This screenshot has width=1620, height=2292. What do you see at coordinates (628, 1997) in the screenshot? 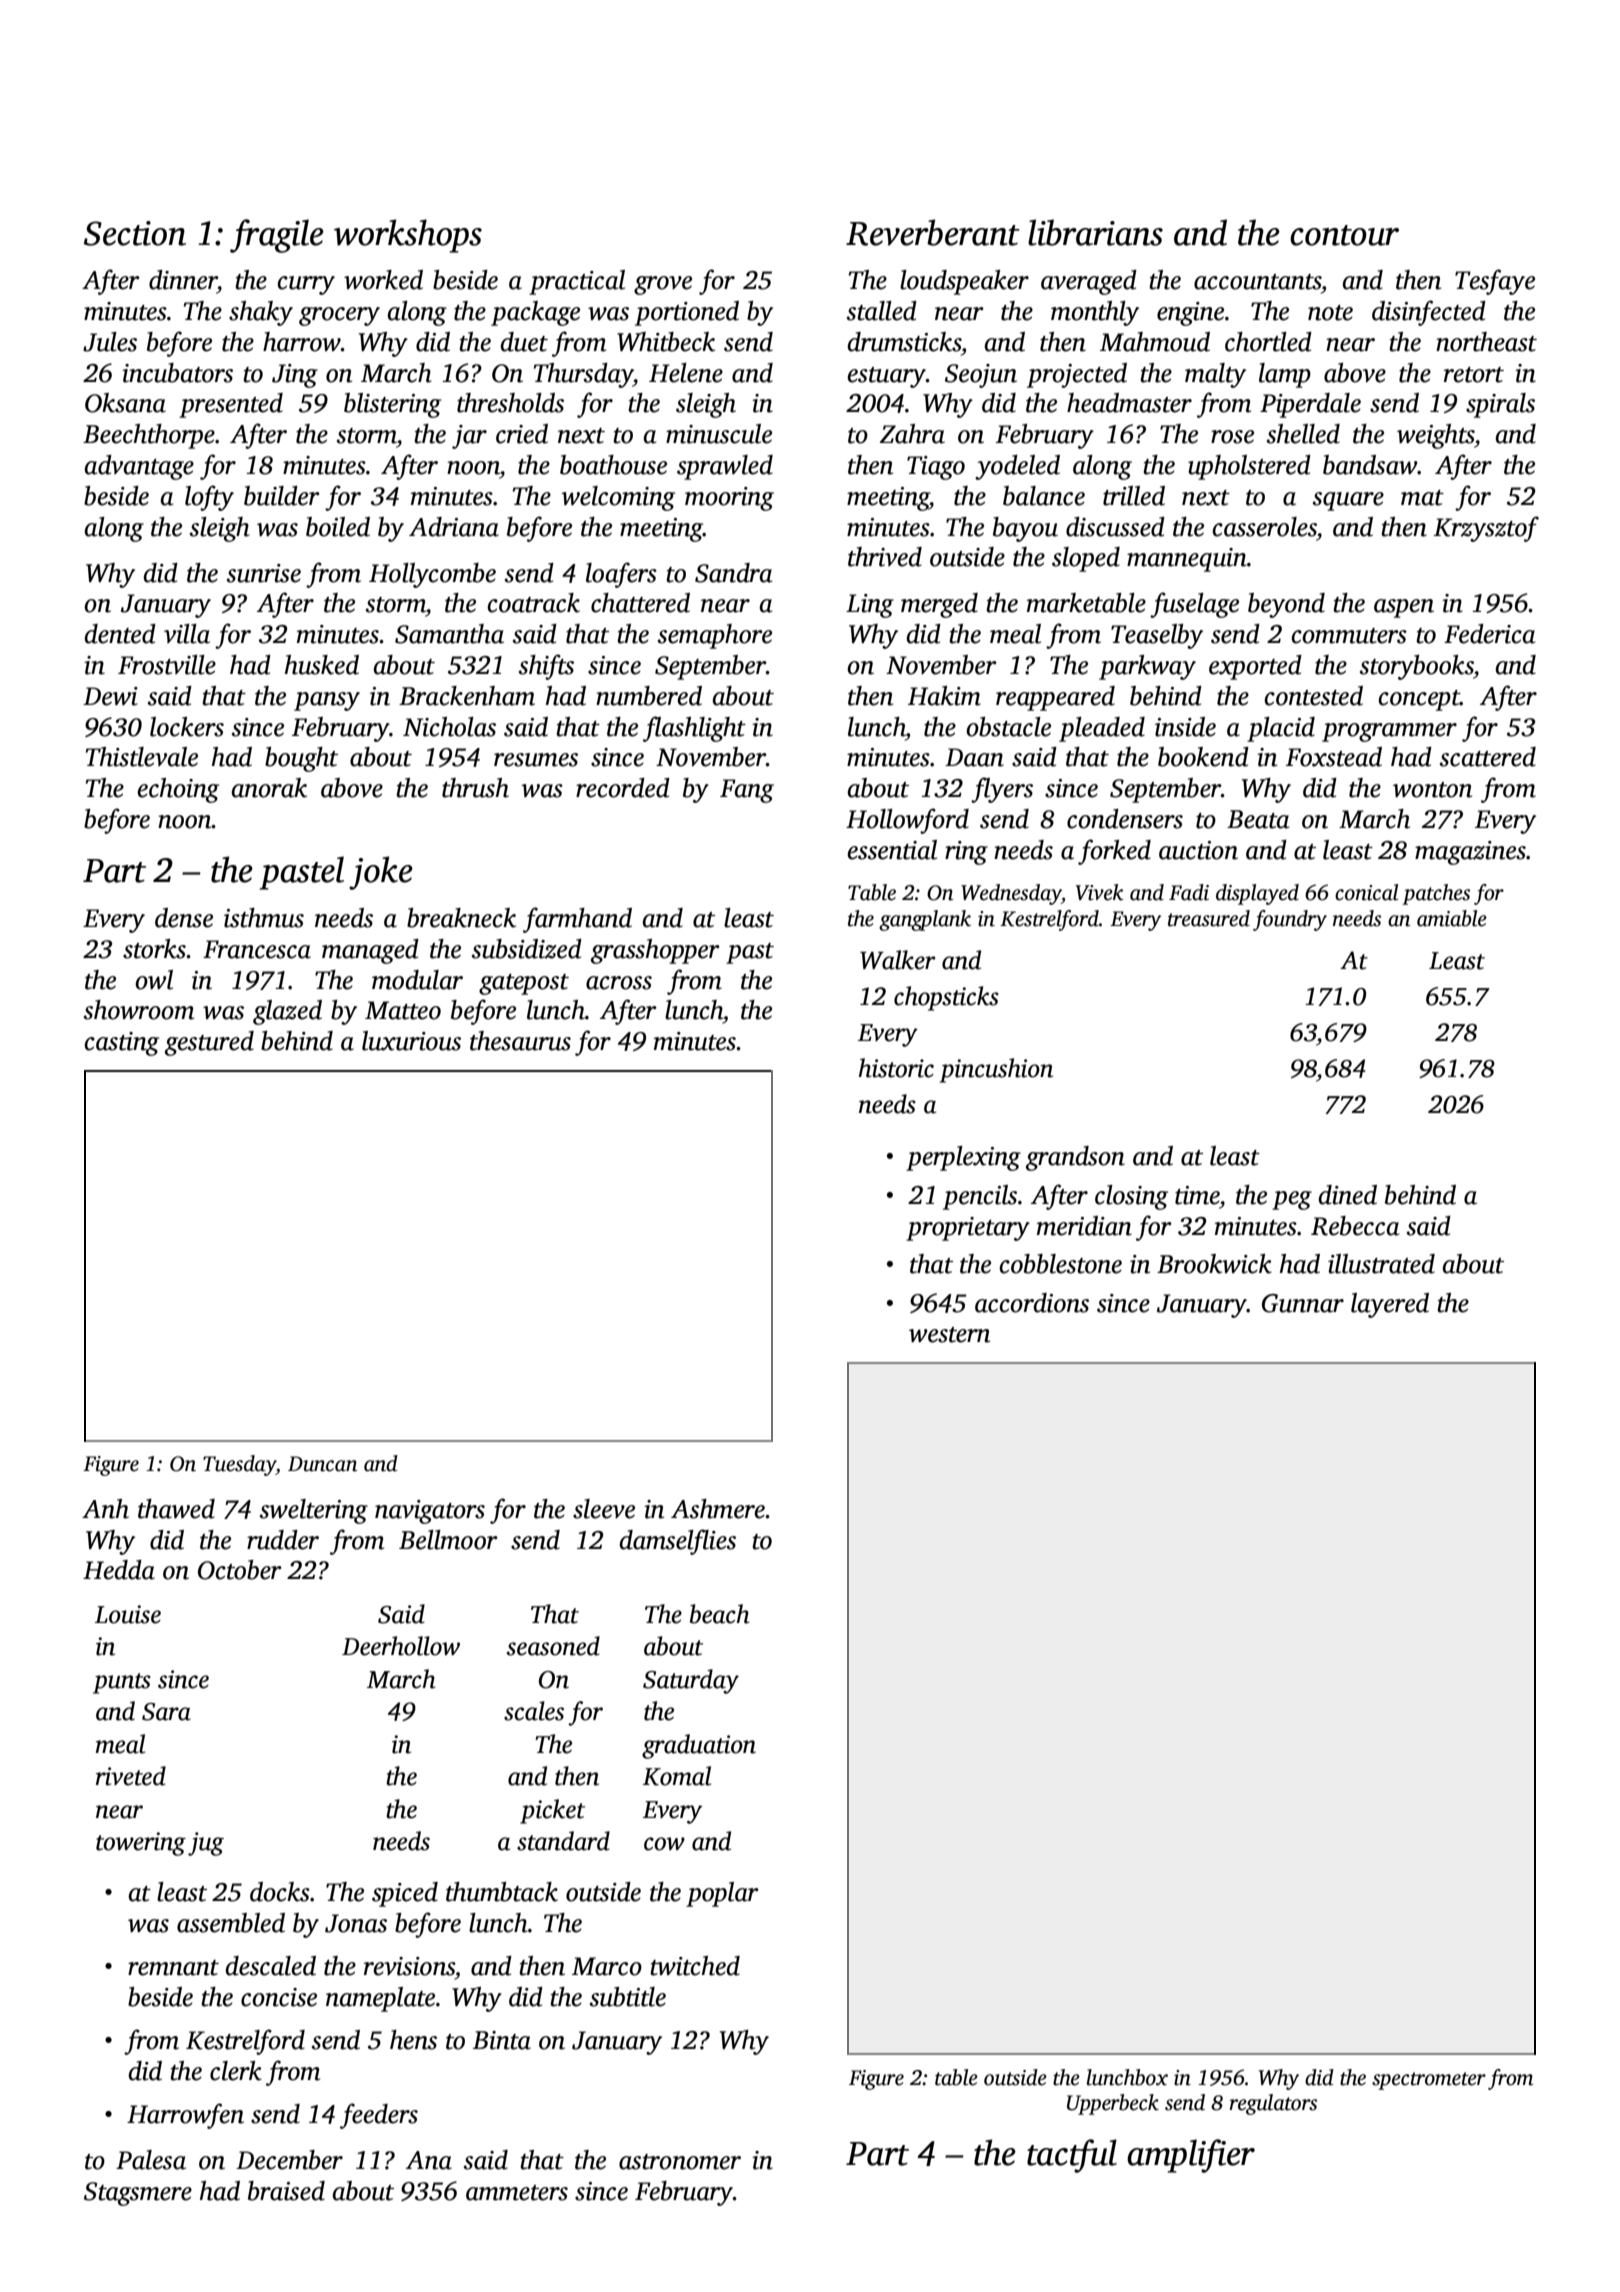
I see `subtitle` at bounding box center [628, 1997].
